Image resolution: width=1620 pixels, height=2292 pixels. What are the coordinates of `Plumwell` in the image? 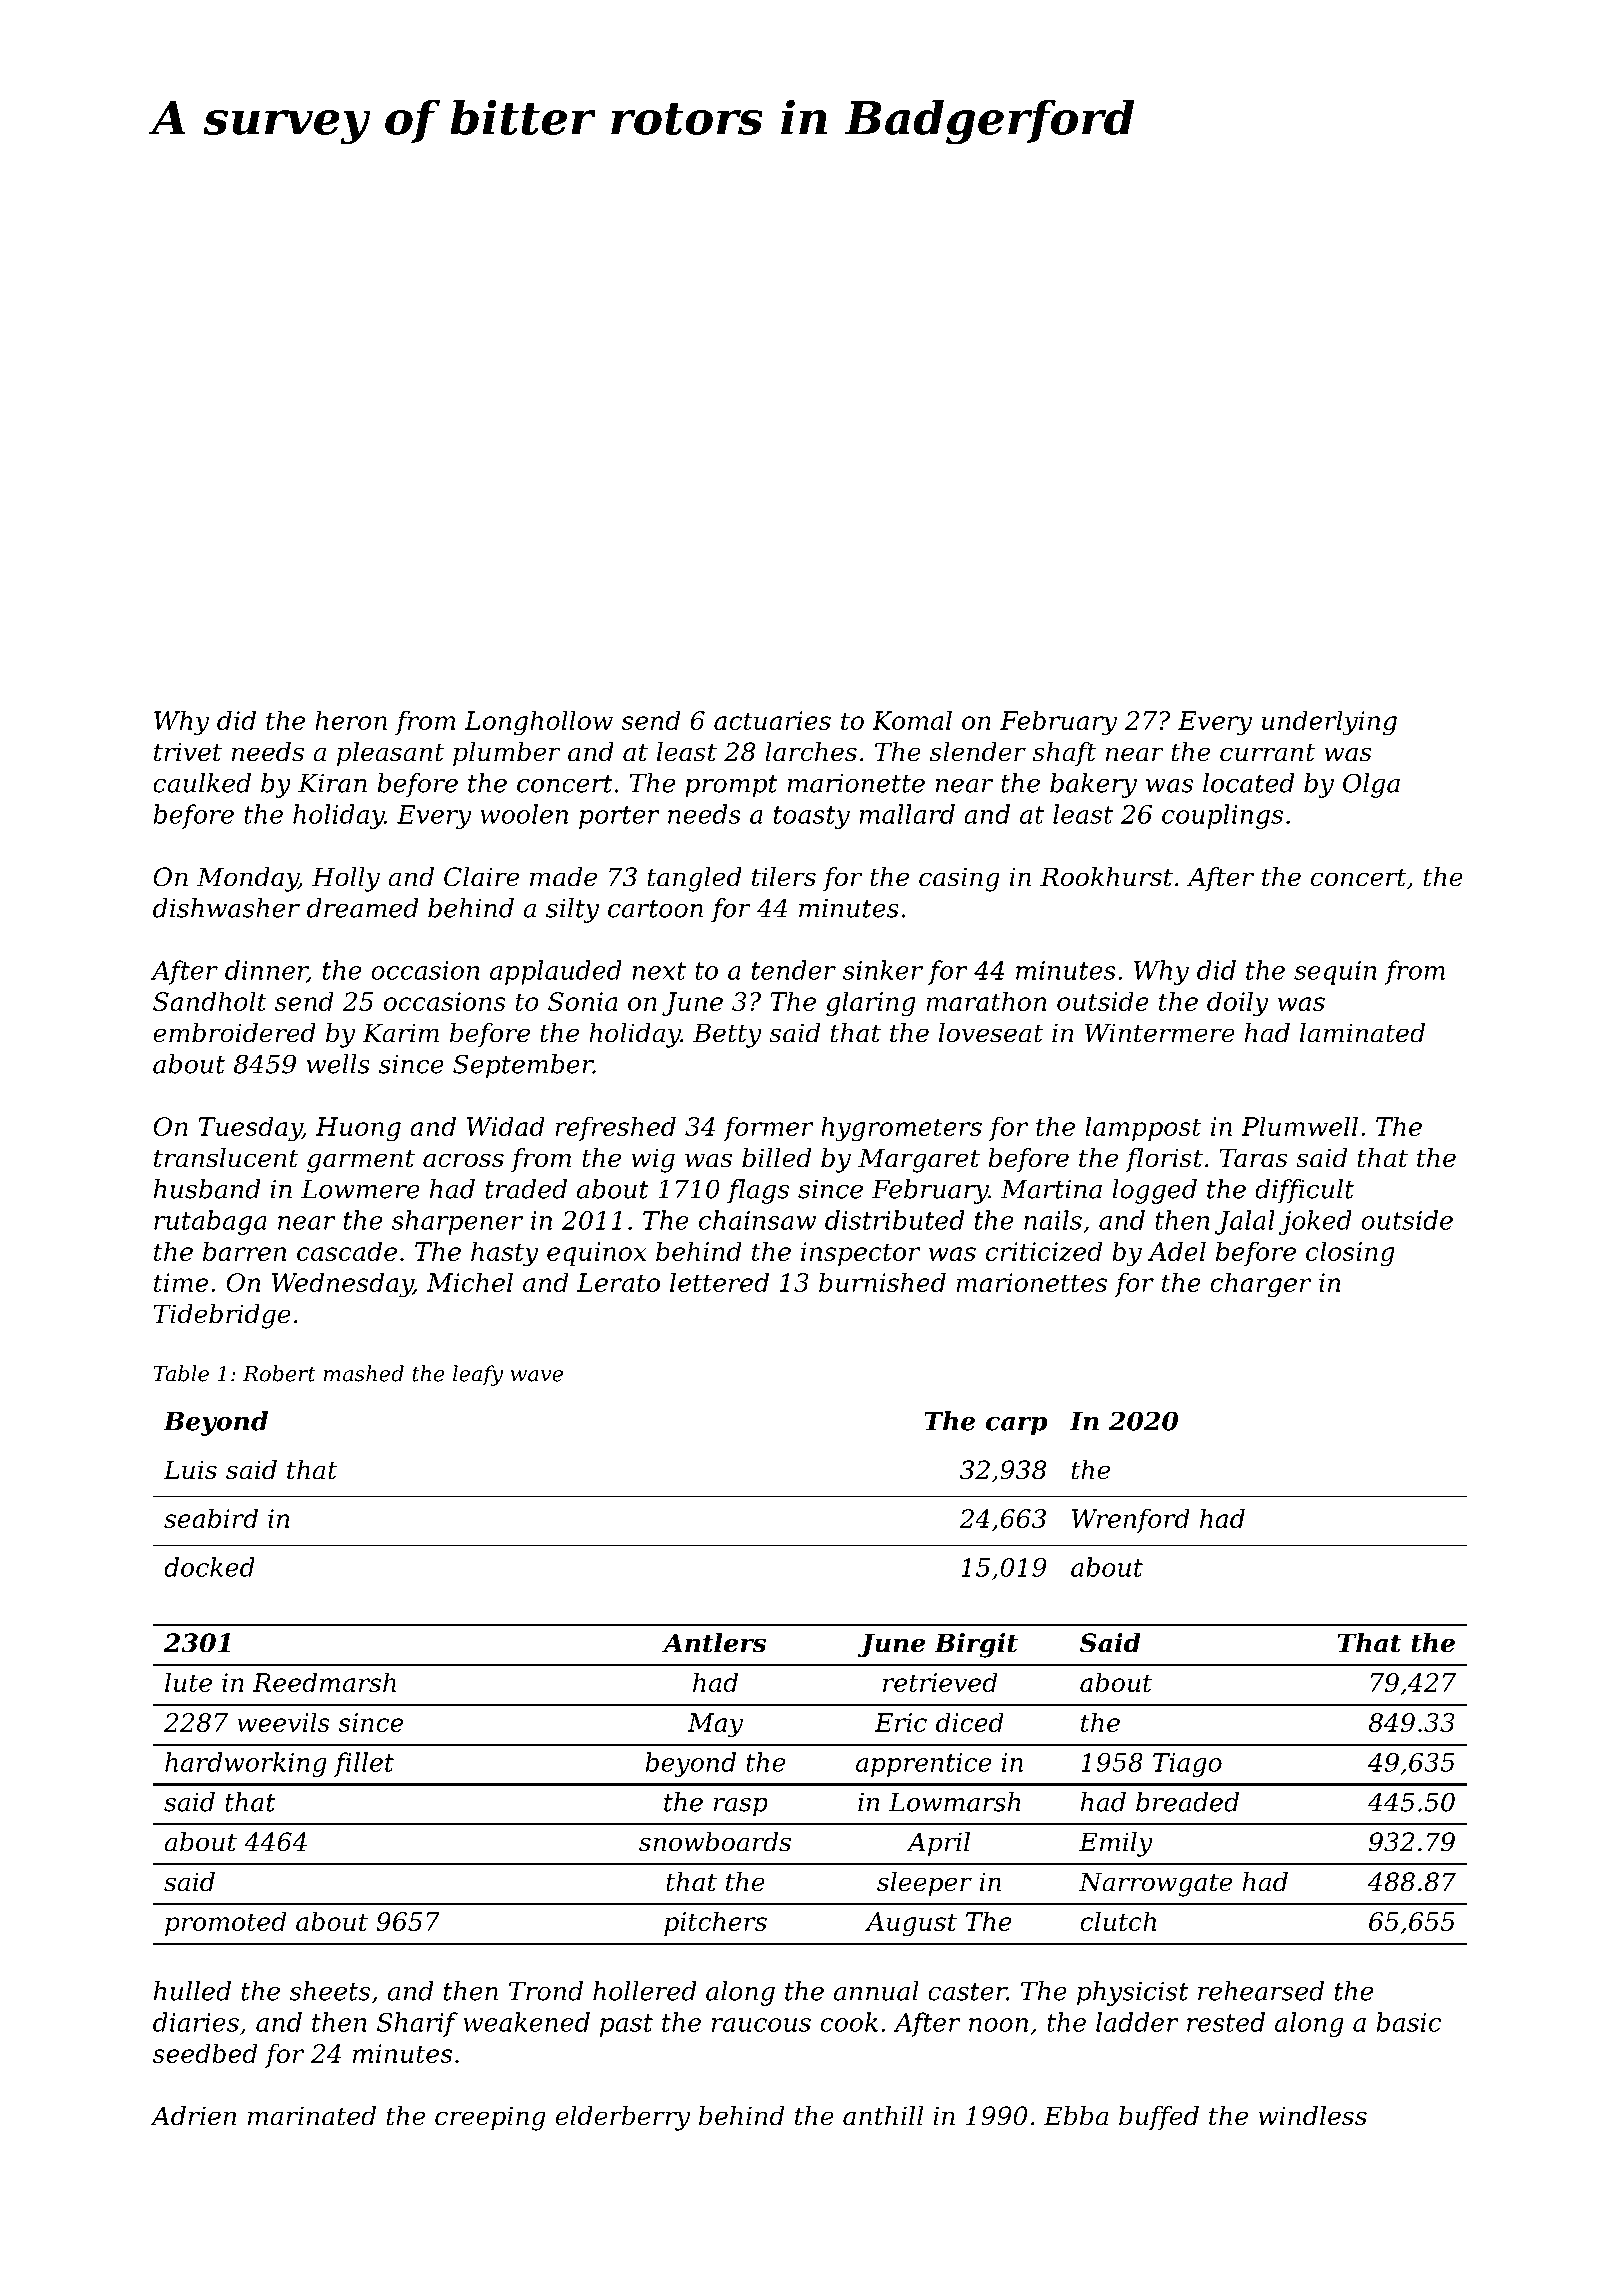 It's located at (1299, 1126).
